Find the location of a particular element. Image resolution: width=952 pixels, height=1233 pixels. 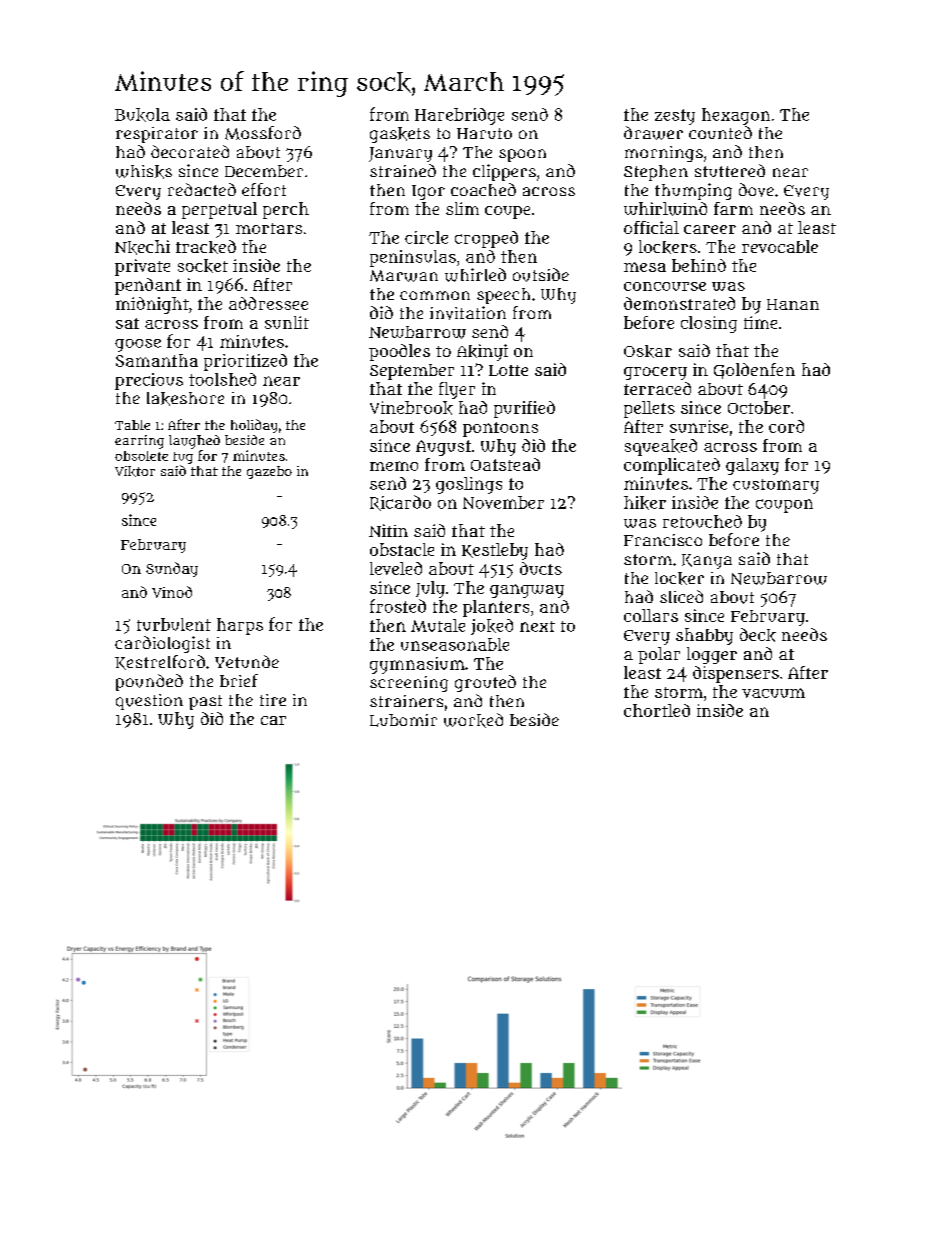

pellets is located at coordinates (649, 409).
